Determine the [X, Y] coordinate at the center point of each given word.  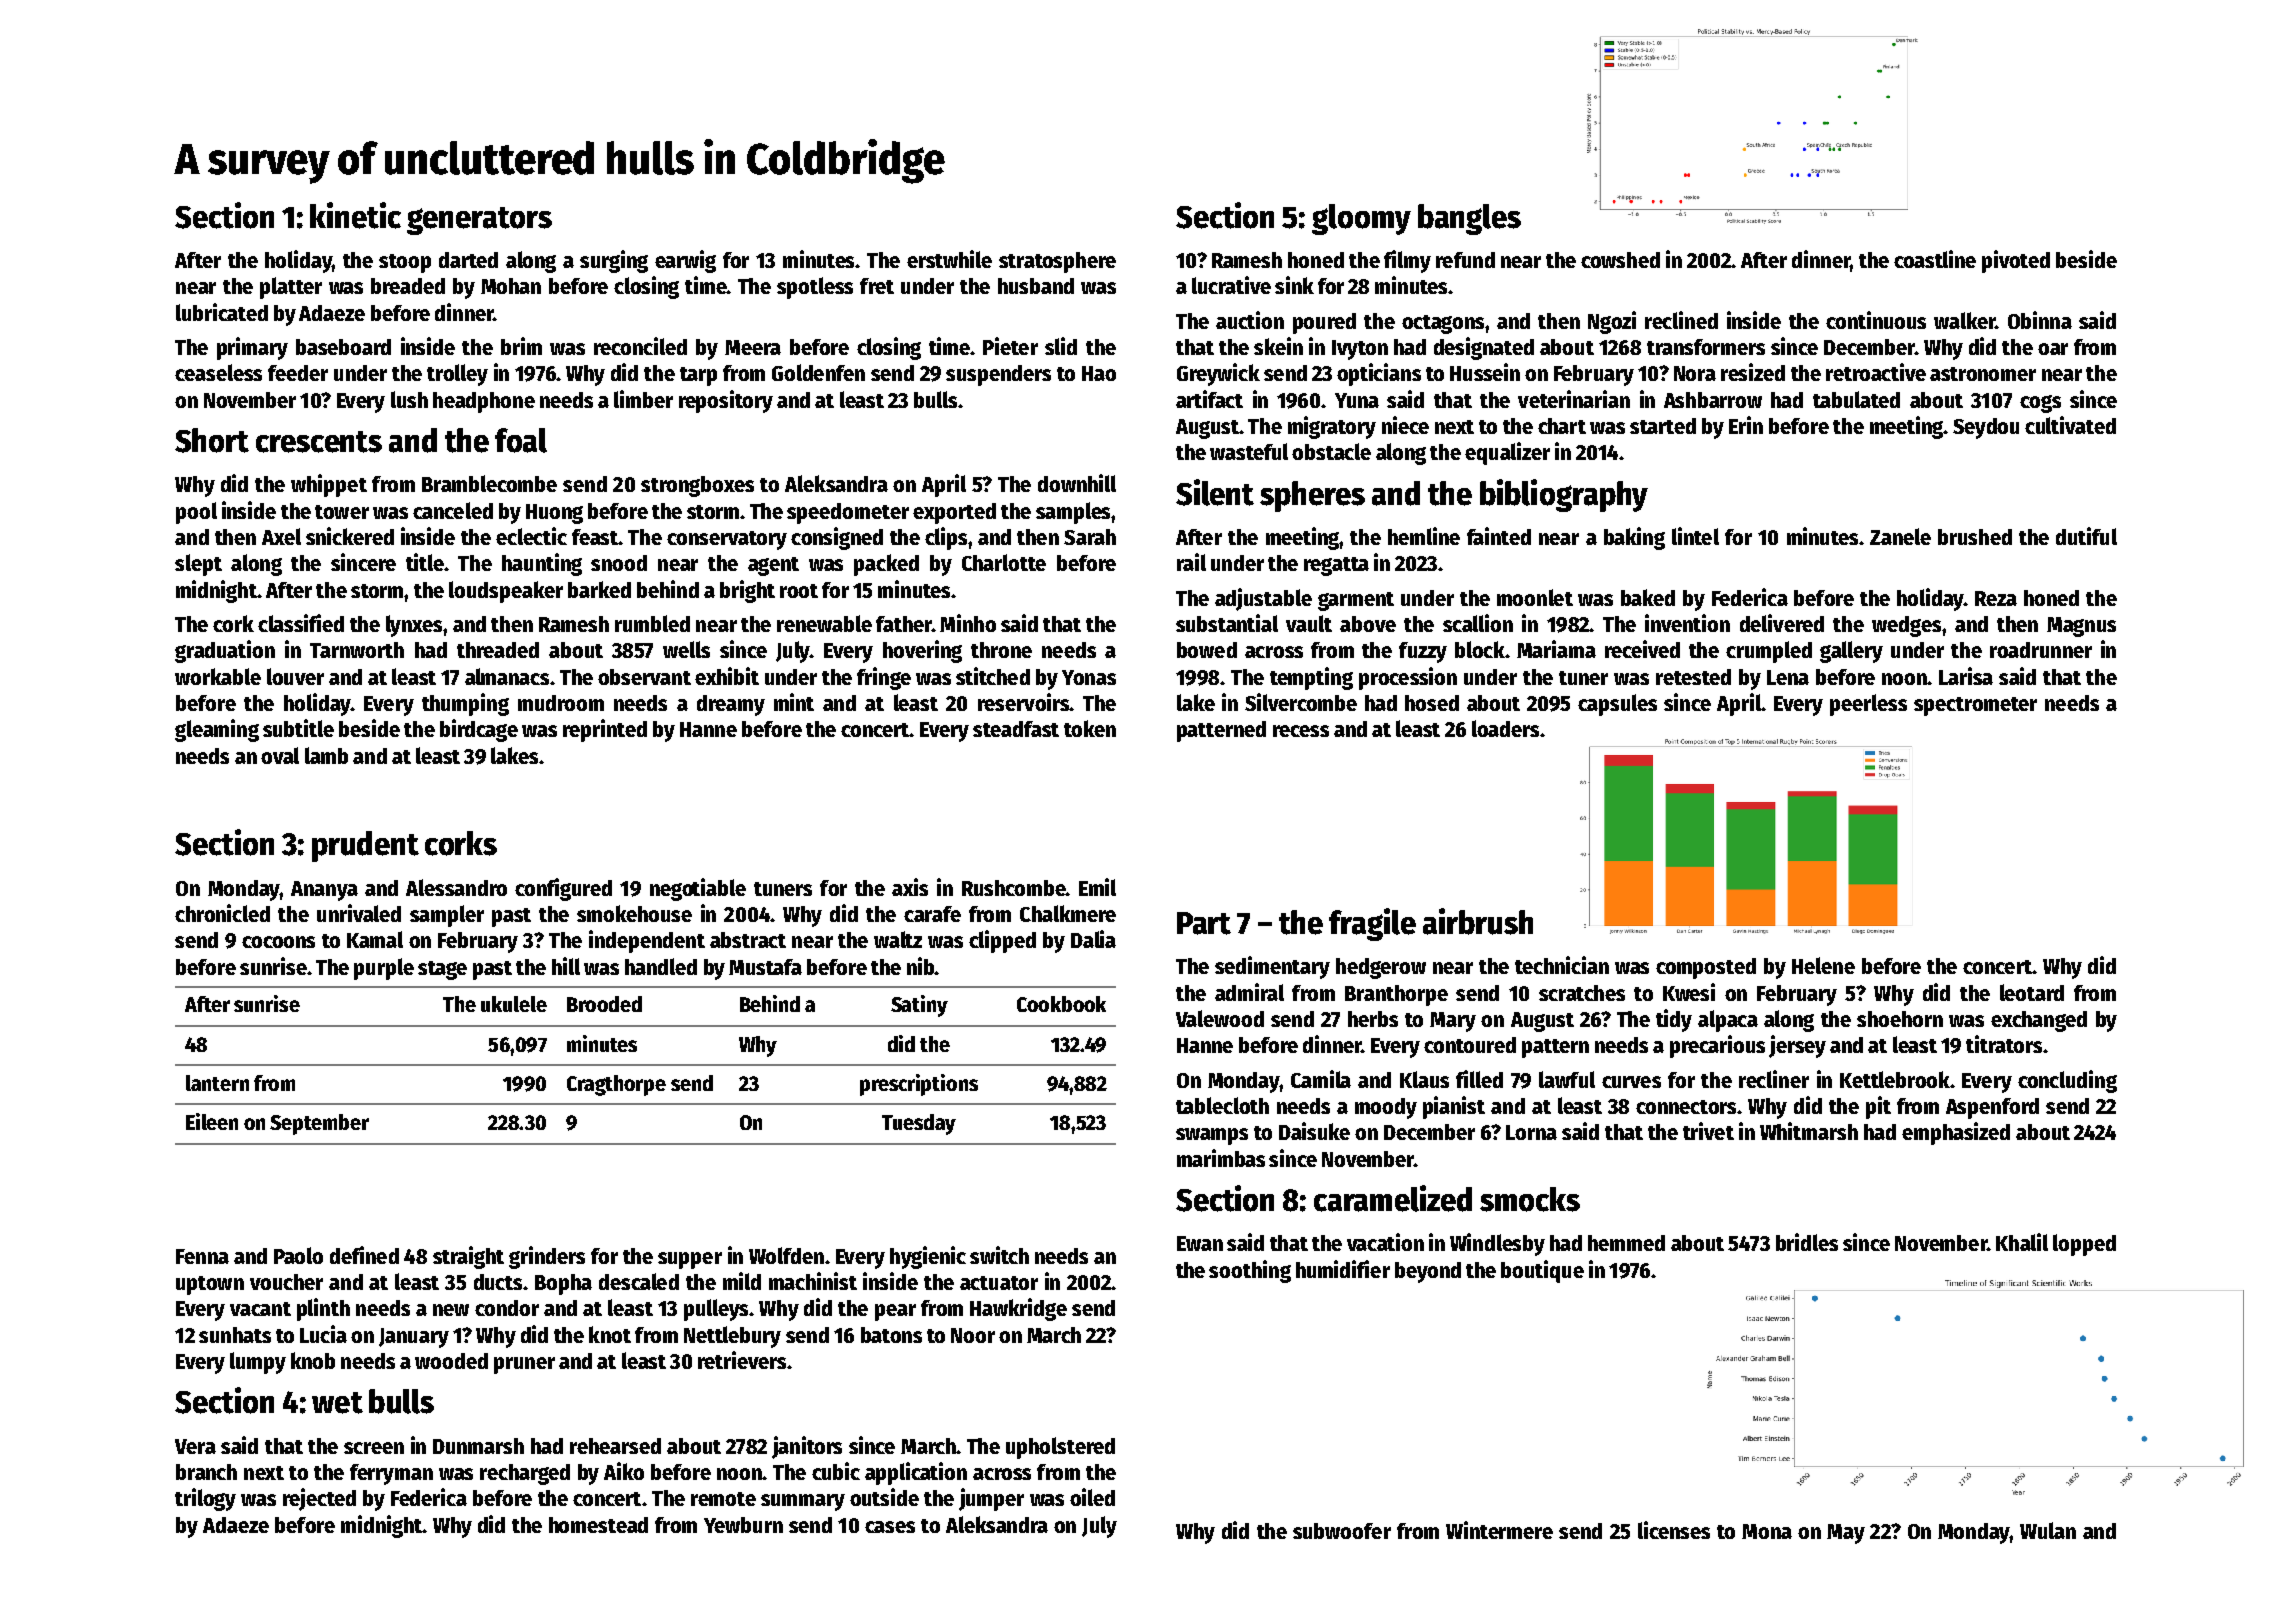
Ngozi [1612, 322]
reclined [1681, 320]
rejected [319, 1499]
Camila [1321, 1079]
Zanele [1900, 536]
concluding [2067, 1081]
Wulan [2048, 1530]
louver [295, 676]
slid [1061, 346]
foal [521, 440]
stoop [405, 263]
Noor [973, 1335]
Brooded [604, 1004]
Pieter [1010, 346]
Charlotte [1004, 562]
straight [468, 1257]
